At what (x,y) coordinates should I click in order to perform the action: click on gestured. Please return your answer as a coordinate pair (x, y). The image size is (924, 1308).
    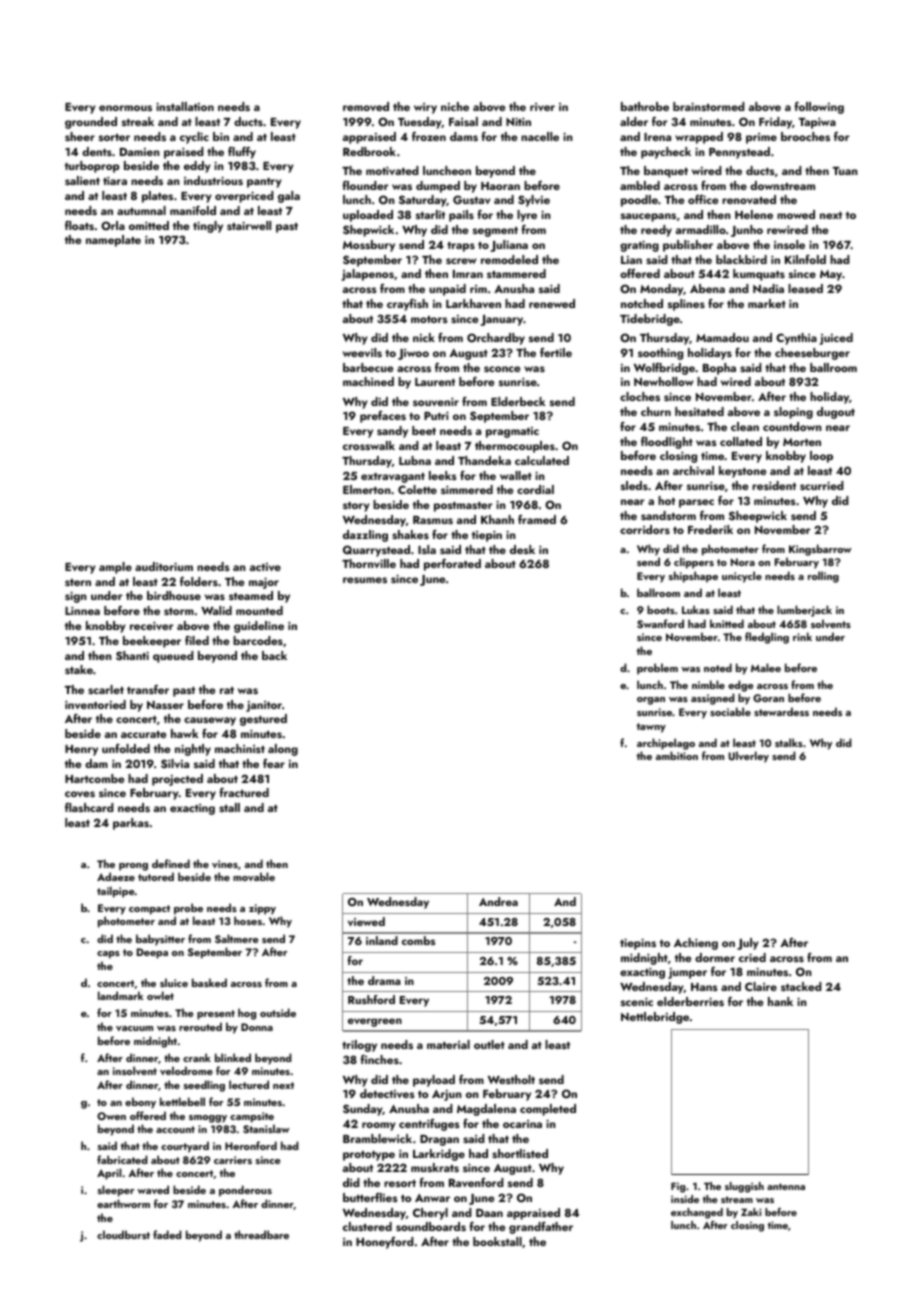
    Looking at the image, I should click on (263, 720).
